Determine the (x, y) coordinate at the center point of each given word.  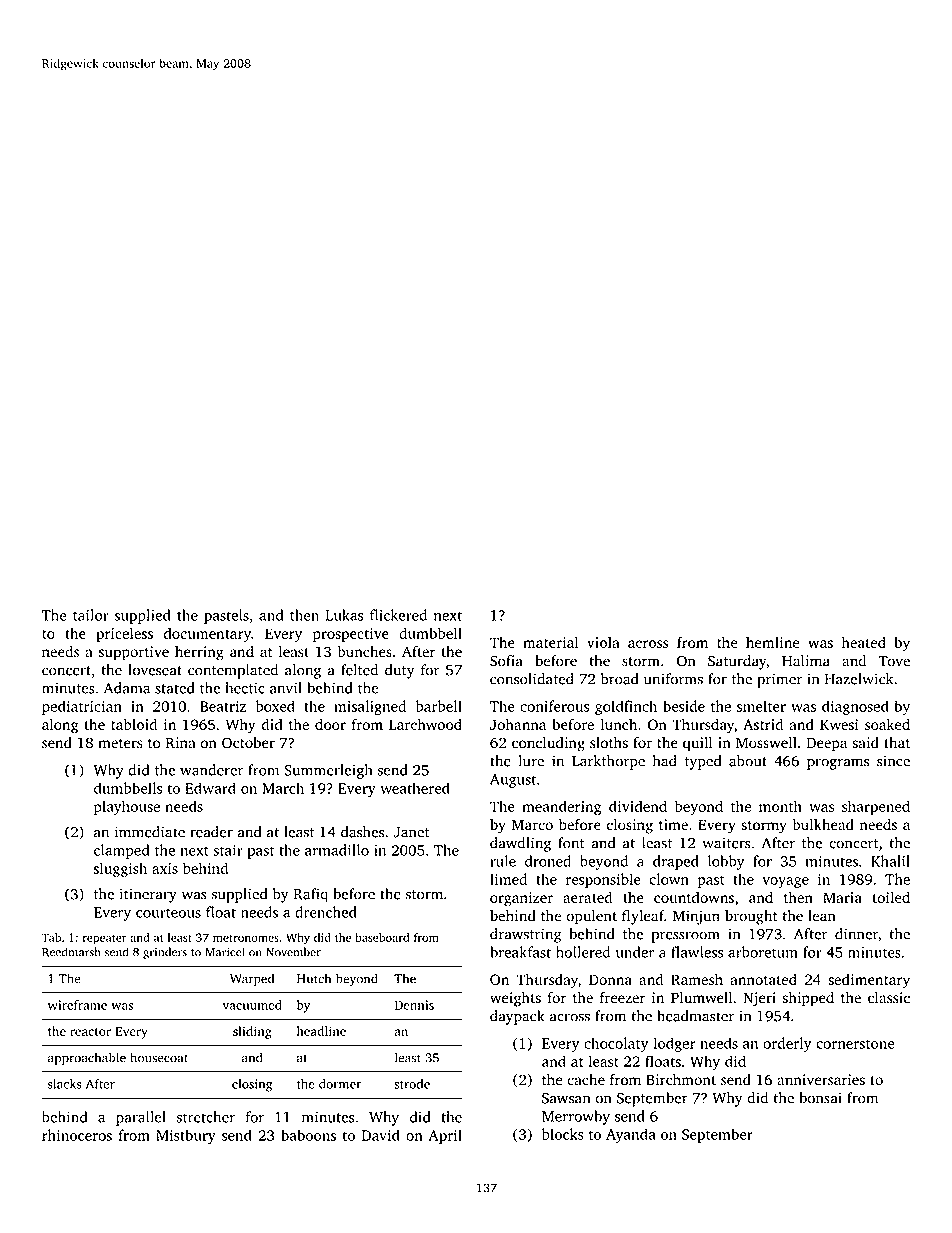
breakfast (520, 952)
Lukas (344, 615)
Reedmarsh (71, 952)
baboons (308, 1135)
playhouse (127, 807)
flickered (398, 615)
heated (863, 642)
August (513, 781)
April (445, 1136)
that (897, 742)
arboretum (763, 952)
